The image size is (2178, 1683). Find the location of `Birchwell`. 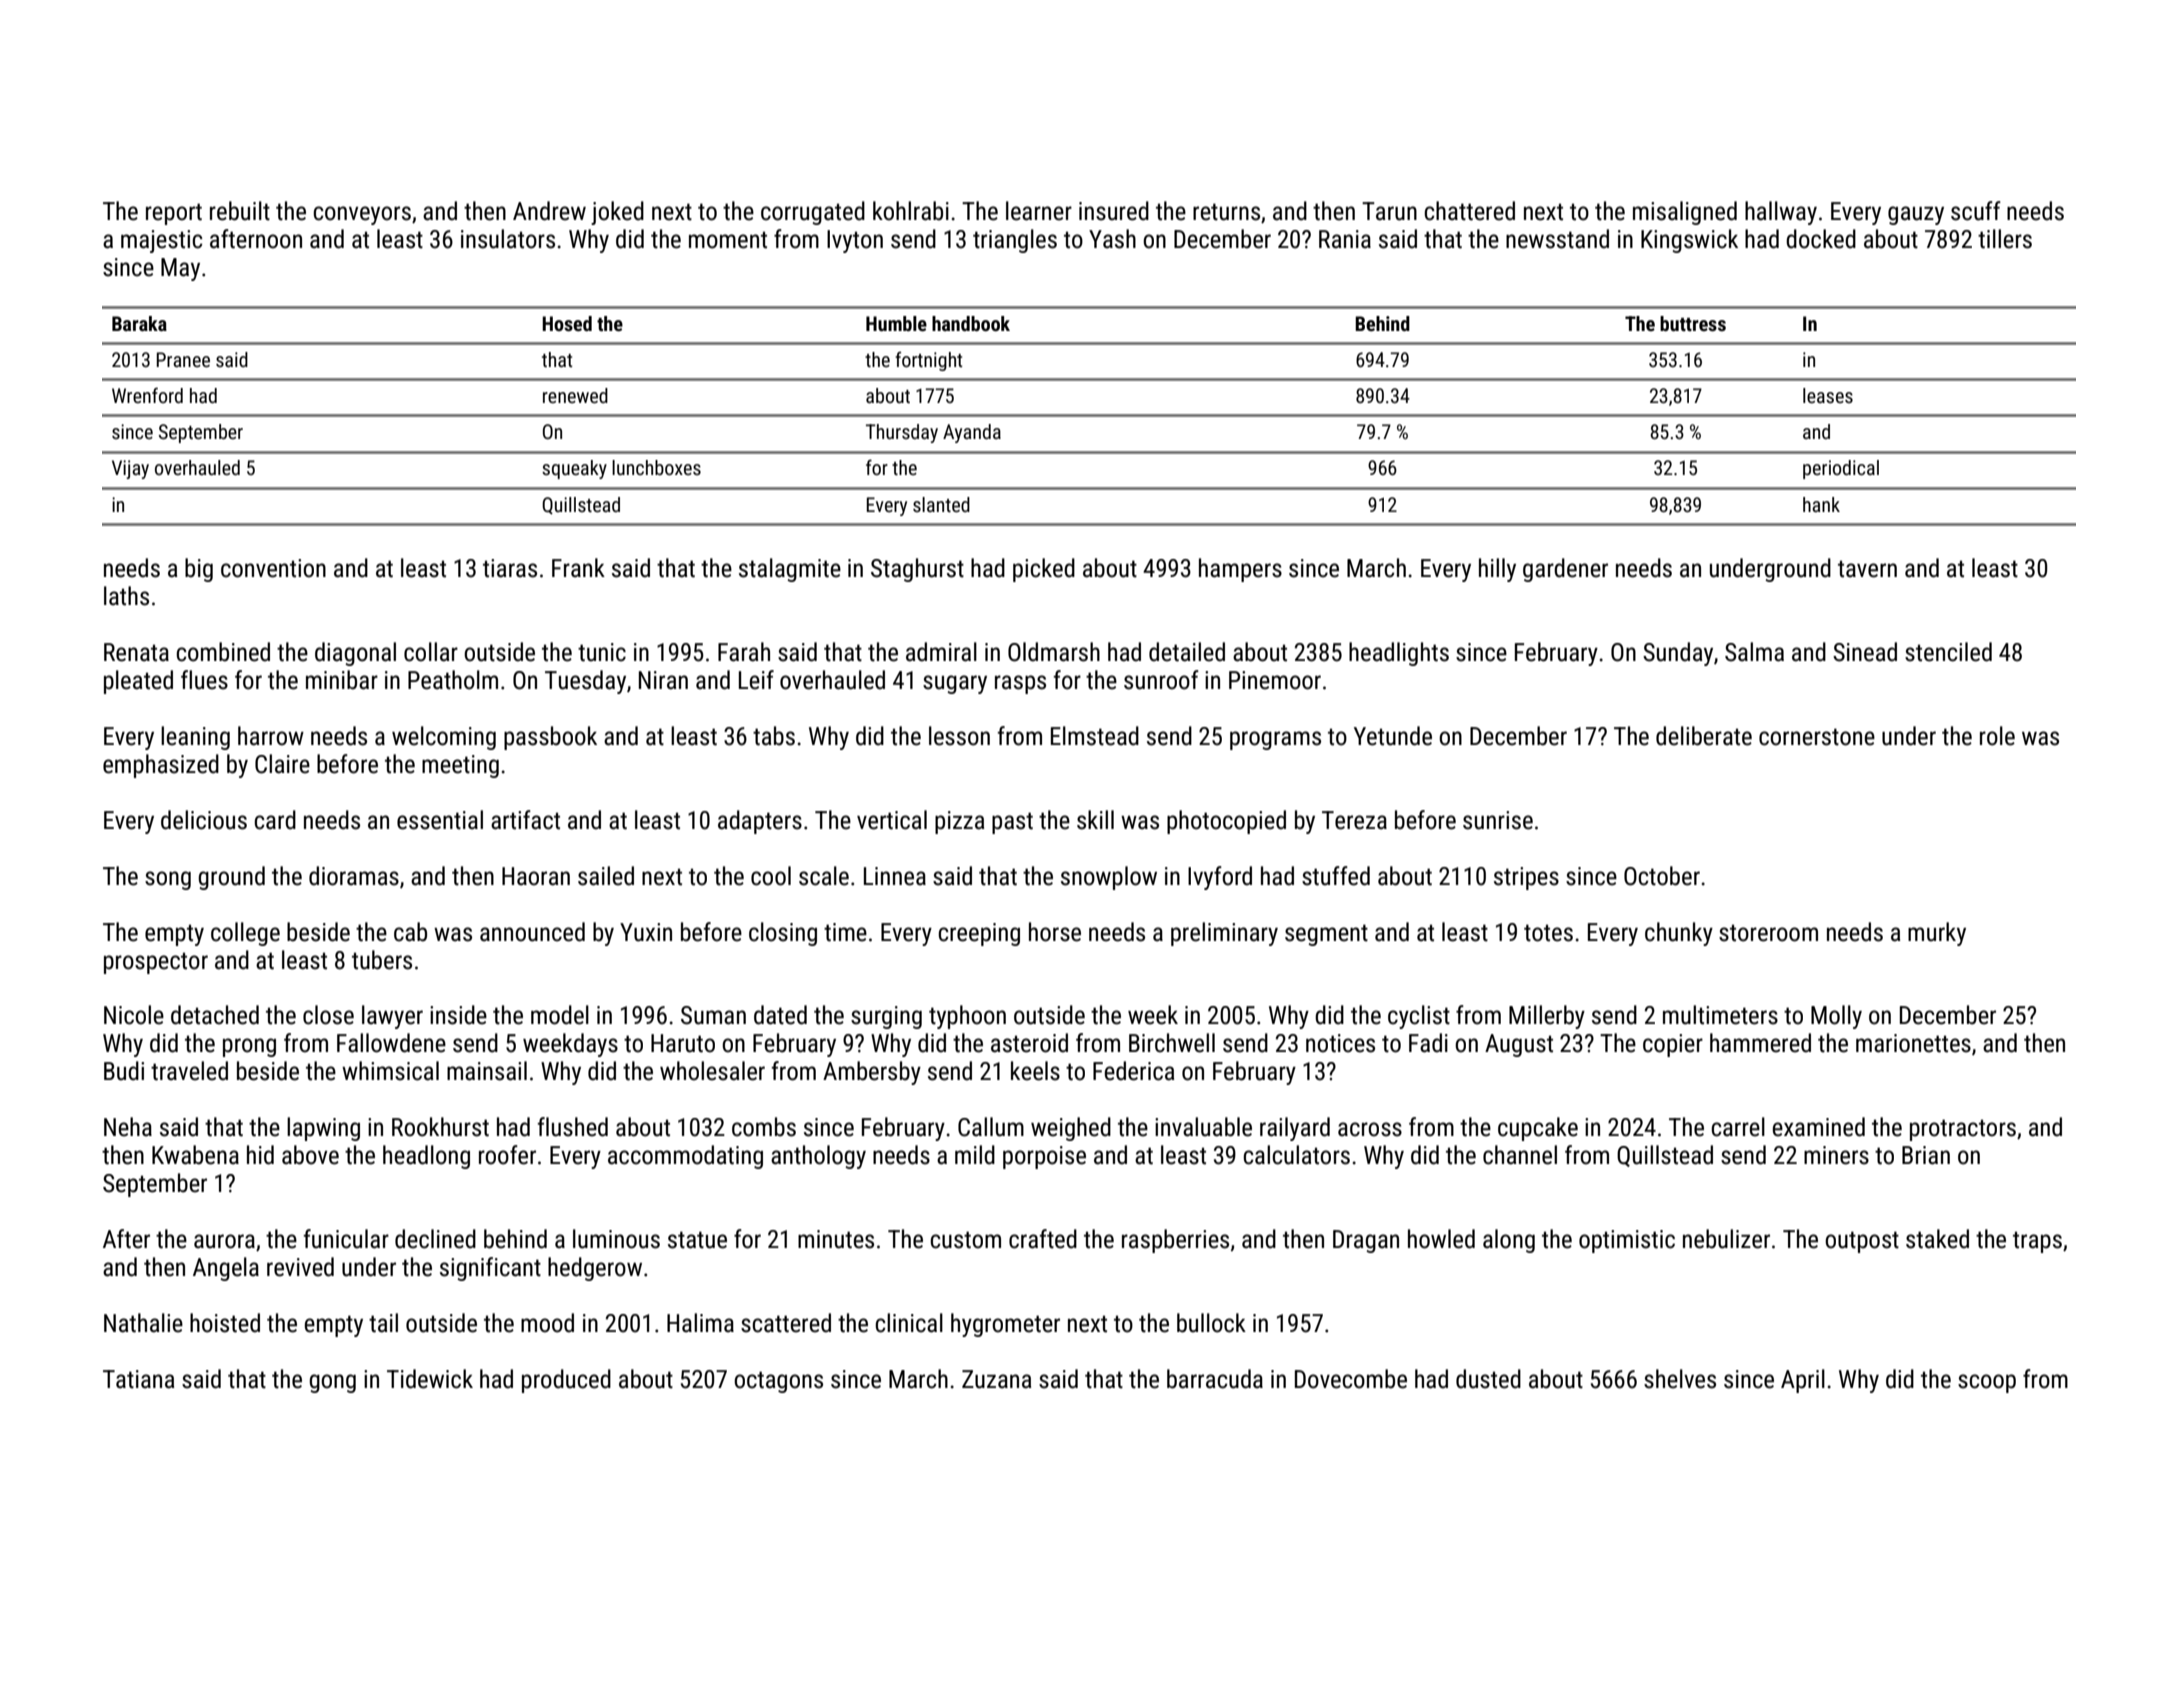

Birchwell is located at coordinates (1172, 1043).
